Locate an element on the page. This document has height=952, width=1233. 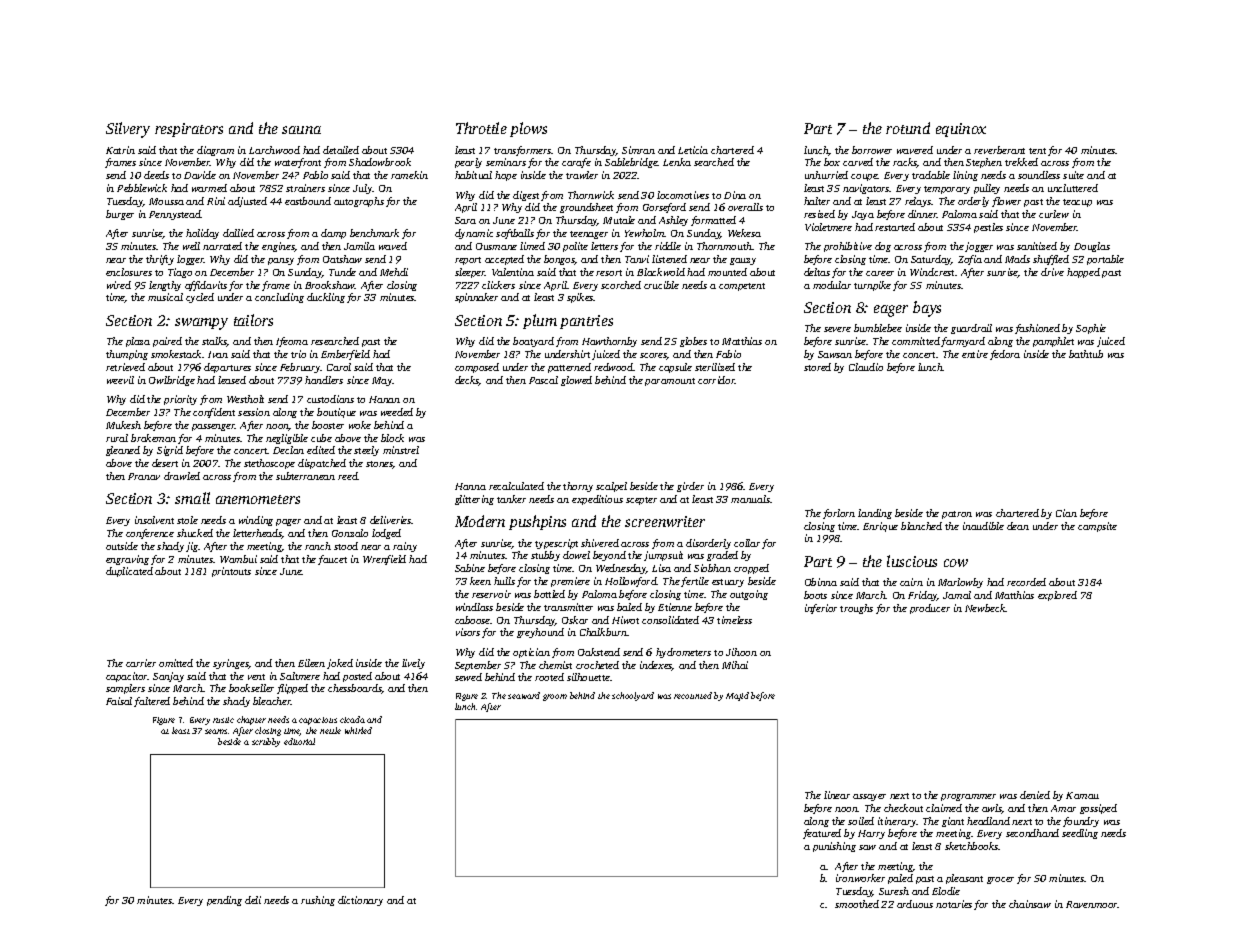
hopped is located at coordinates (1083, 273).
